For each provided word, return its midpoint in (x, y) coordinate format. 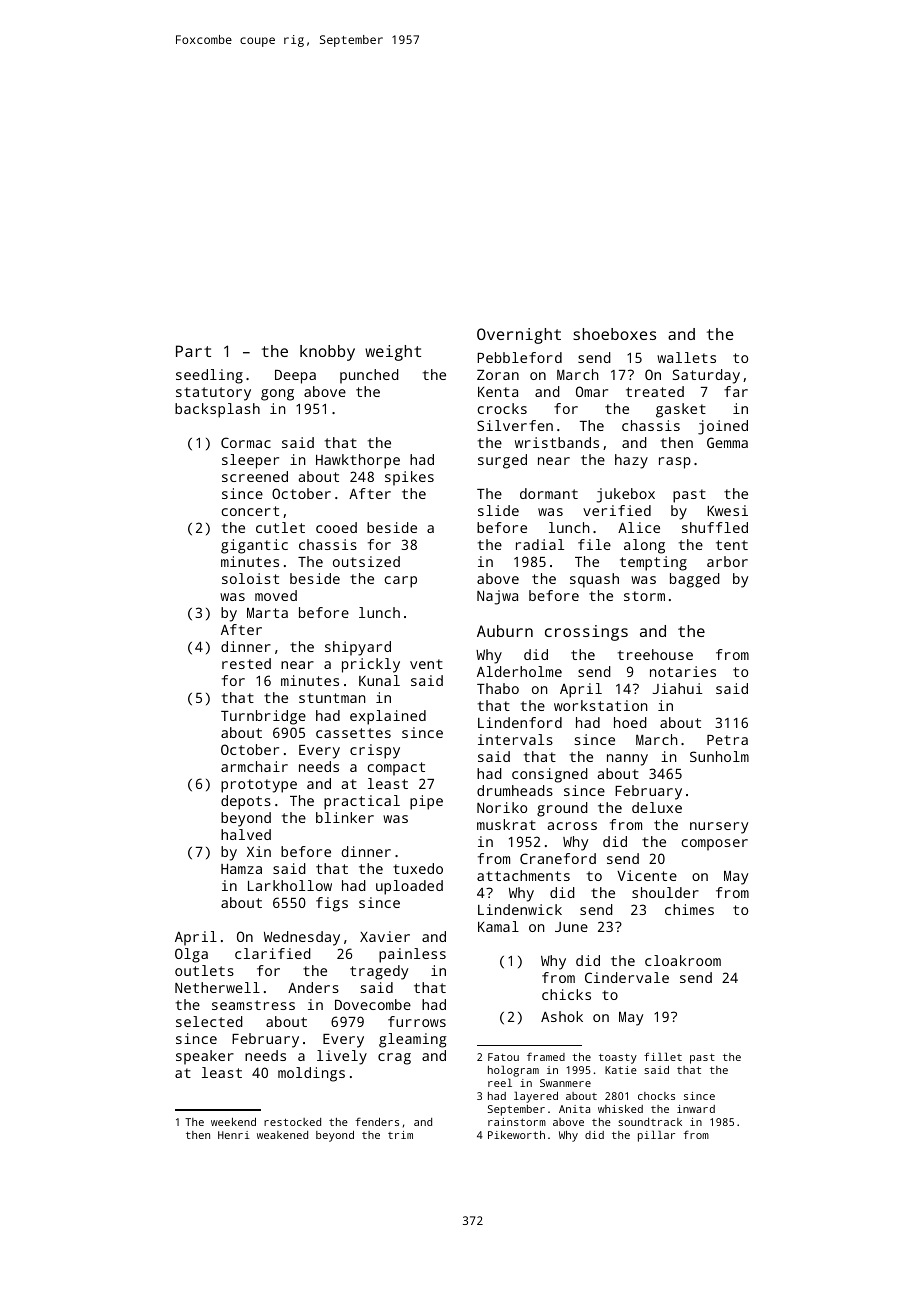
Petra (727, 740)
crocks (502, 408)
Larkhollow (290, 885)
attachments (523, 875)
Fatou (503, 1057)
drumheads (515, 790)
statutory (213, 394)
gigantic (254, 546)
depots (246, 802)
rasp (675, 463)
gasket (681, 410)
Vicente (647, 875)
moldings (311, 1074)
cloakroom (683, 960)
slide (498, 510)
